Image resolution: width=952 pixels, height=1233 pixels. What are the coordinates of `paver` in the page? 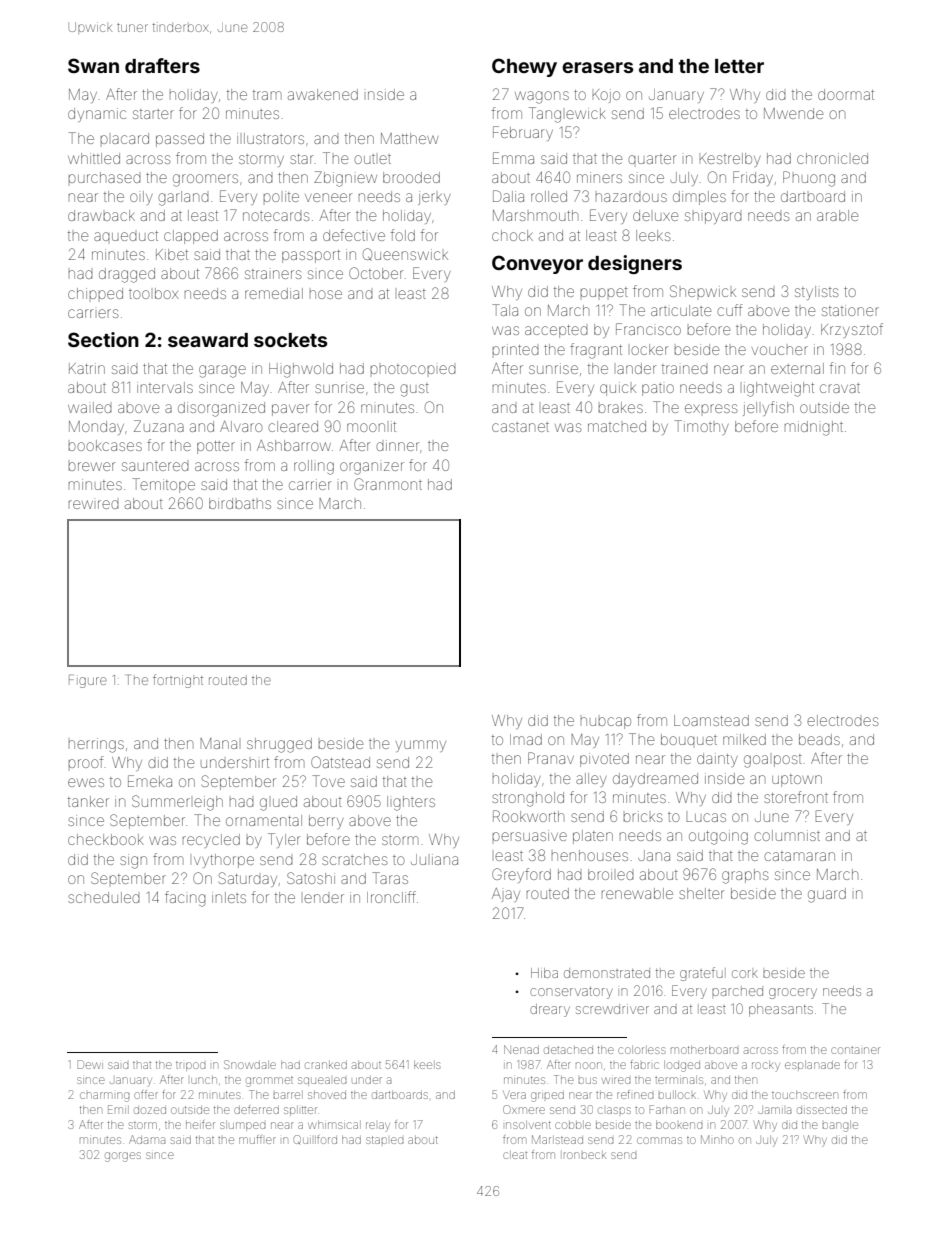 It's located at (290, 410).
